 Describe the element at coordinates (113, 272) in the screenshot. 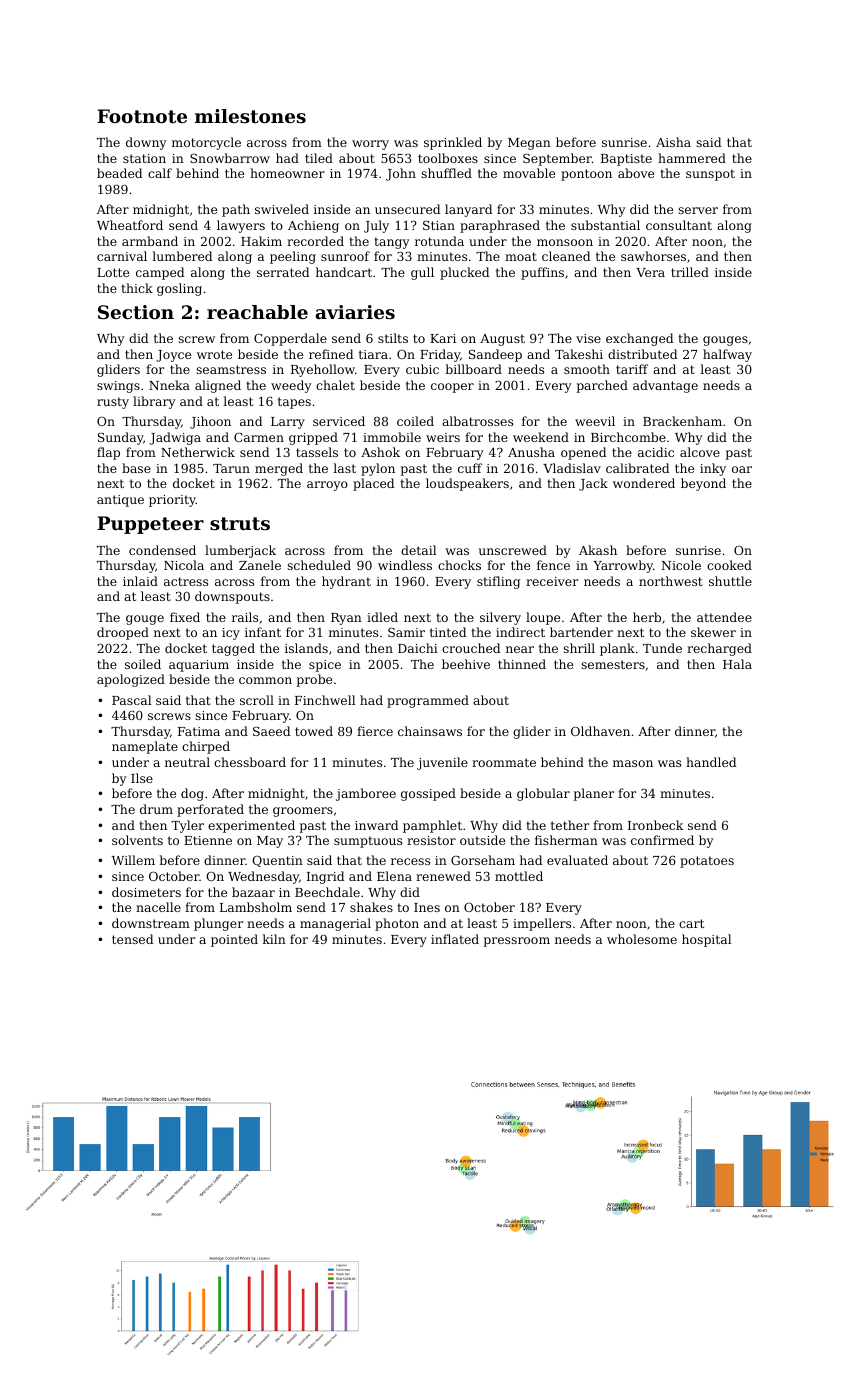

I see `Lotte` at that location.
